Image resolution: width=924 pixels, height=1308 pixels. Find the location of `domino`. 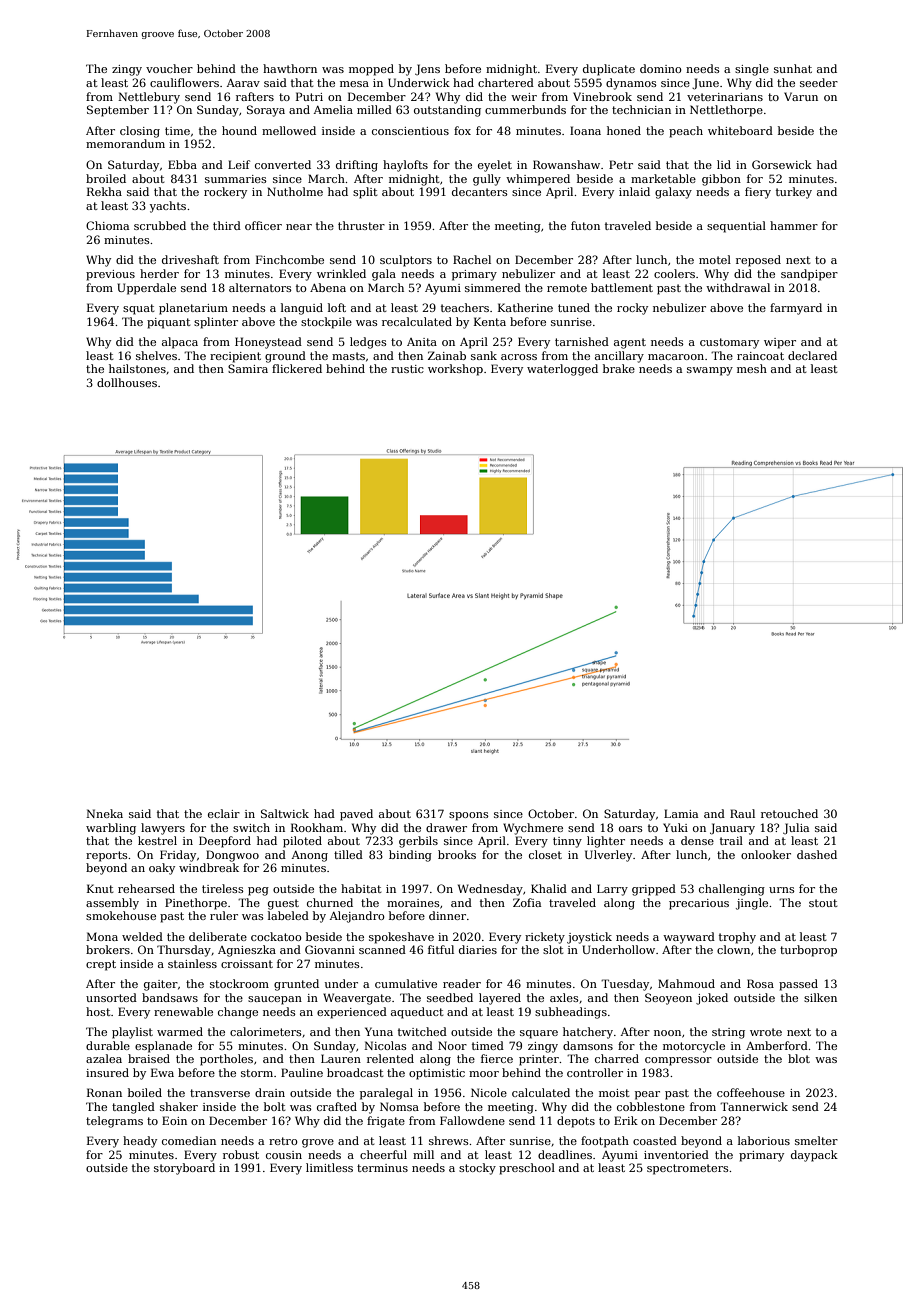

domino is located at coordinates (661, 68).
